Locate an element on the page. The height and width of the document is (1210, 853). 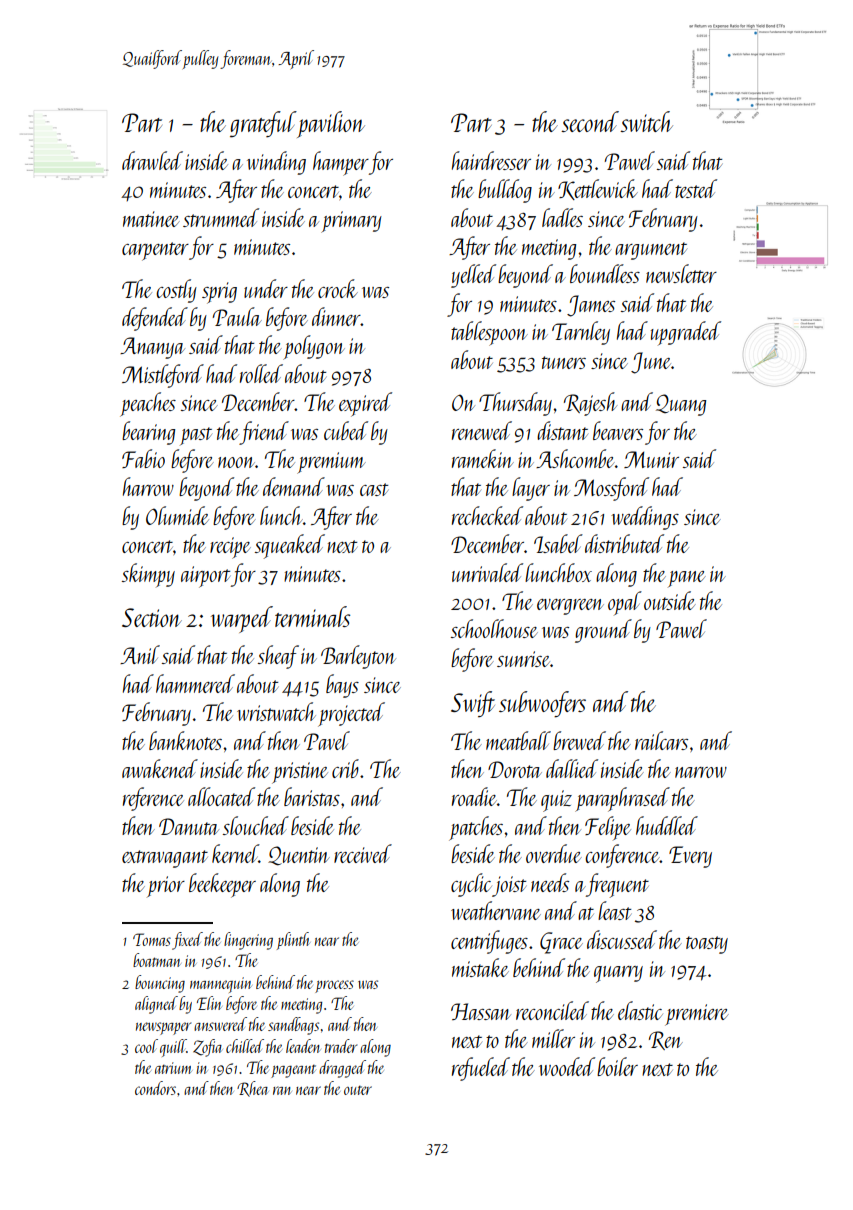
patches is located at coordinates (476, 828).
